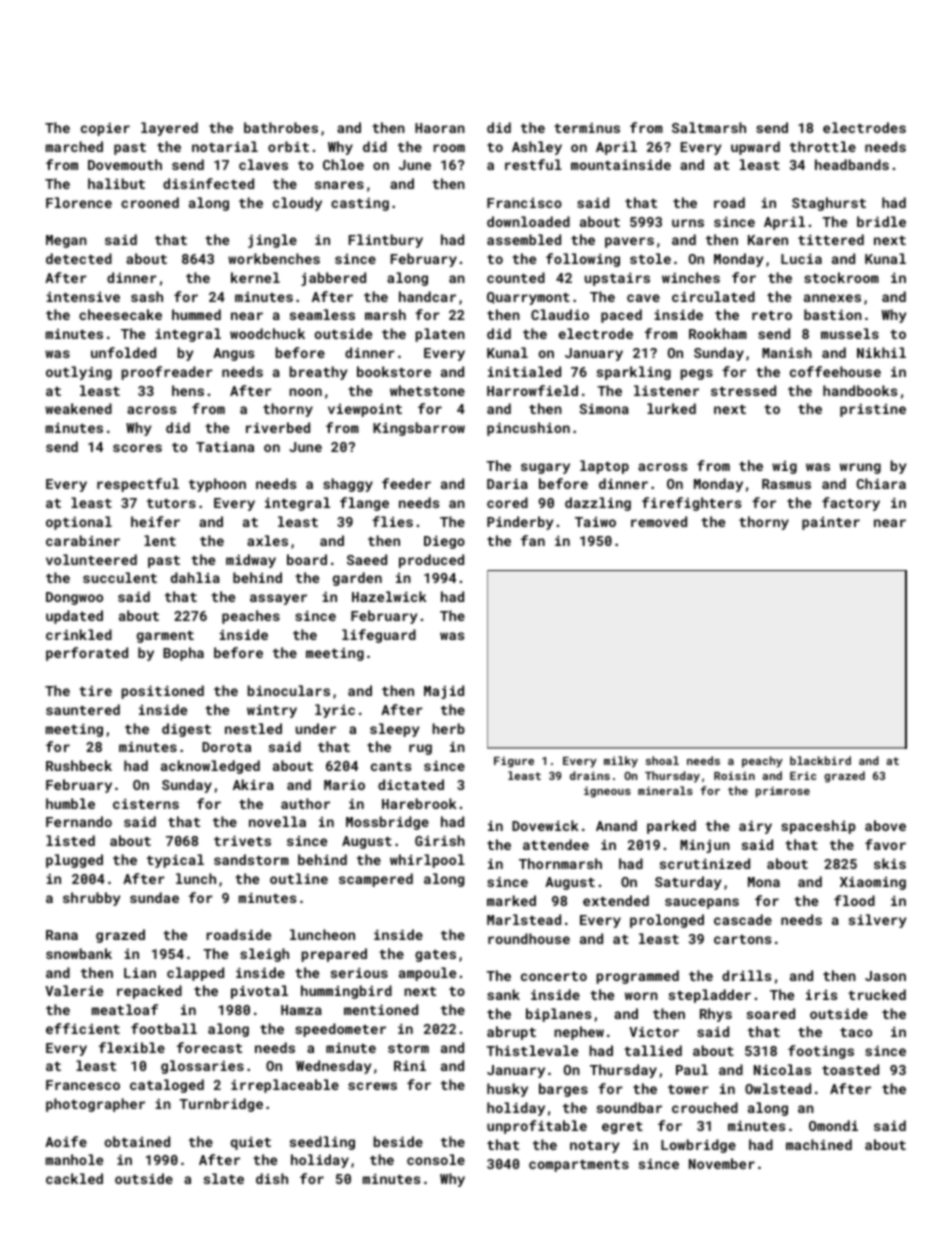 The width and height of the screenshot is (952, 1233). Describe the element at coordinates (272, 1178) in the screenshot. I see `dish` at that location.
